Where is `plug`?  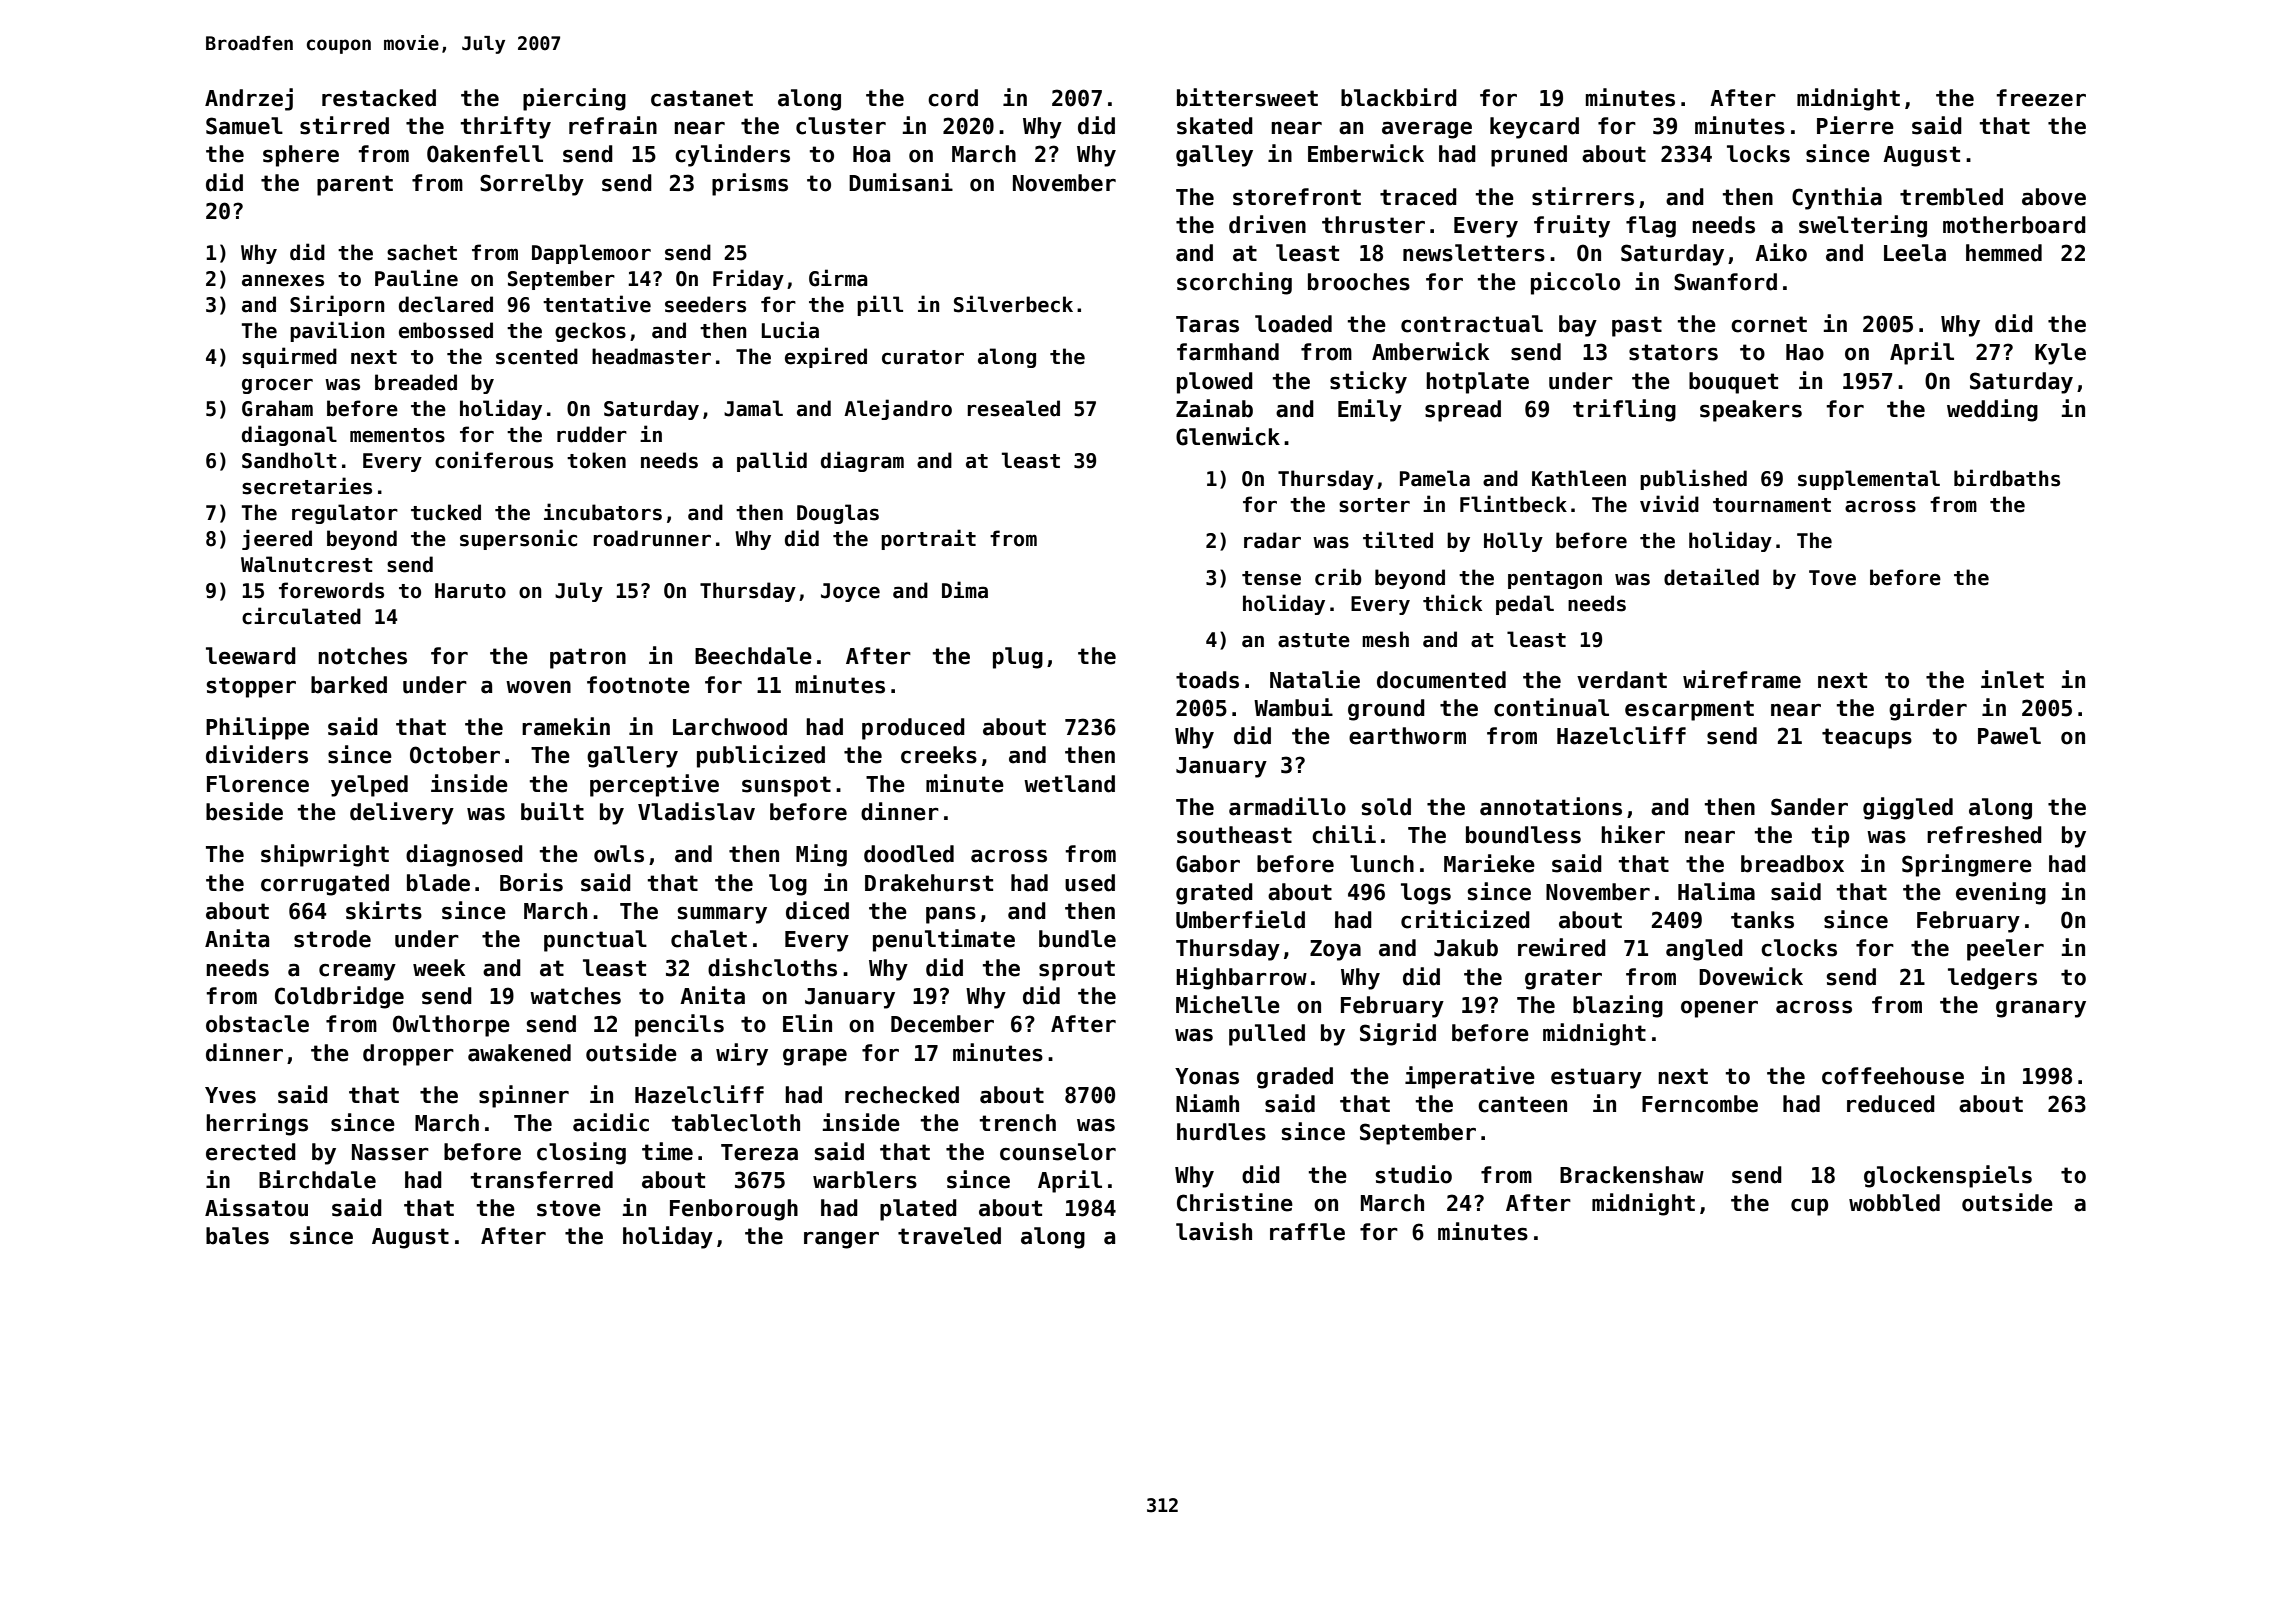 plug is located at coordinates (1018, 658).
